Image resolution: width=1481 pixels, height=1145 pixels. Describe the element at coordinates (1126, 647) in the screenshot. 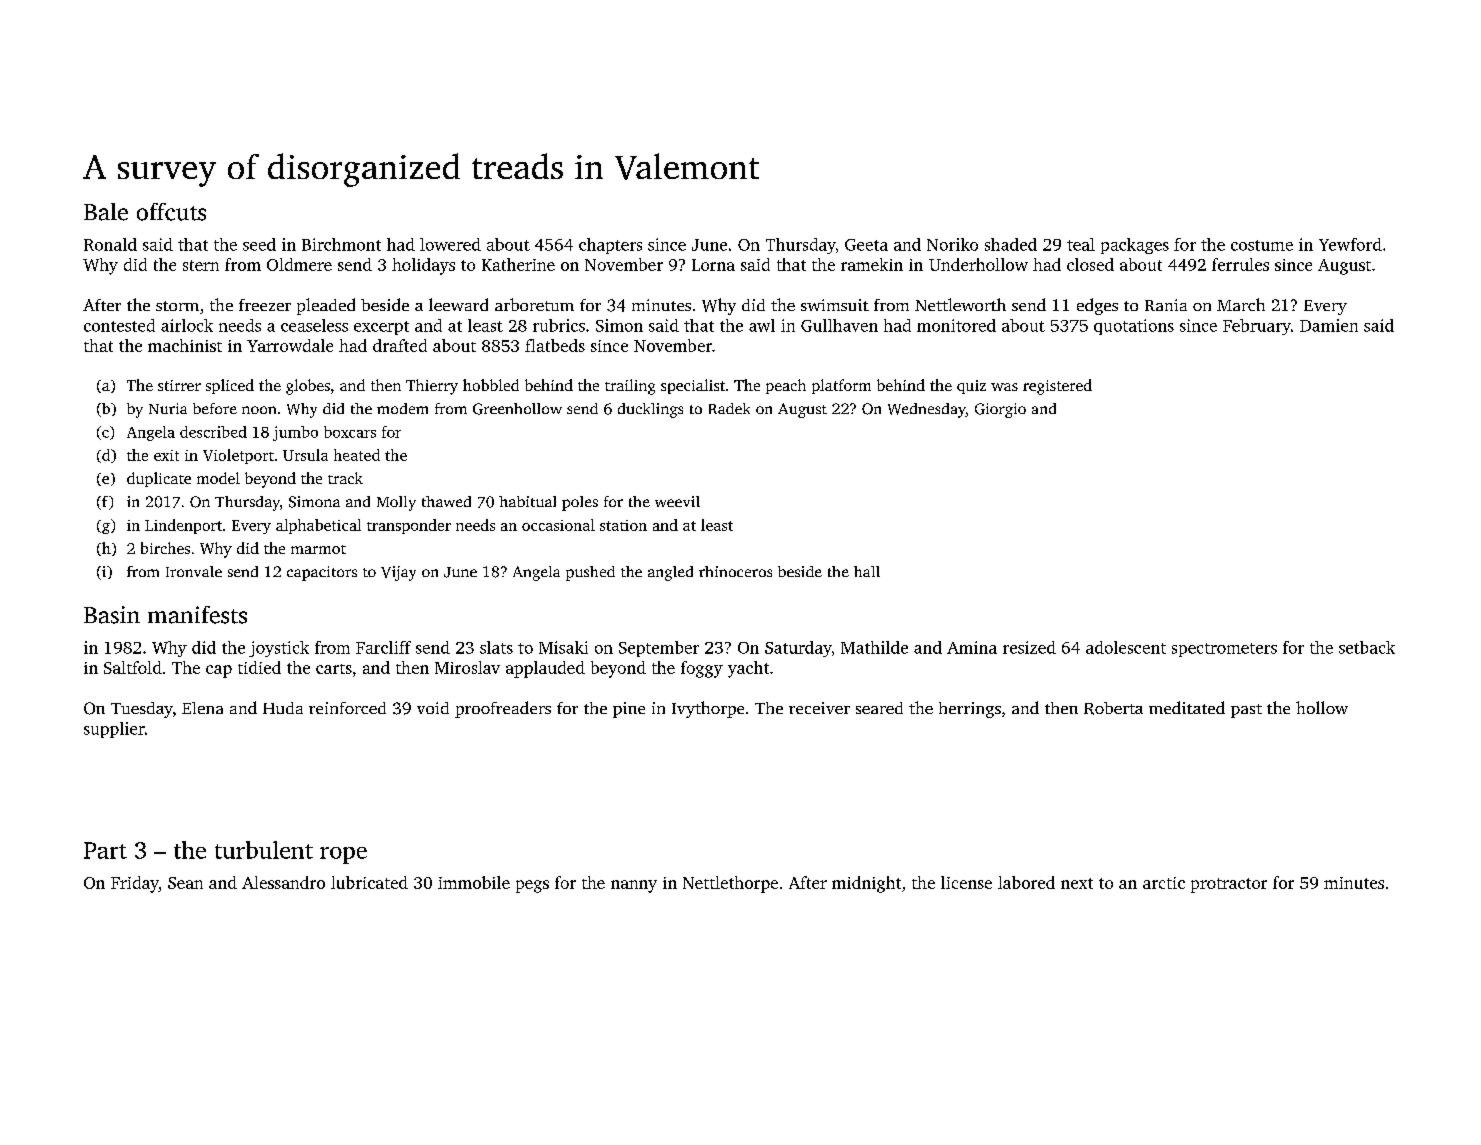

I see `adolescent` at that location.
